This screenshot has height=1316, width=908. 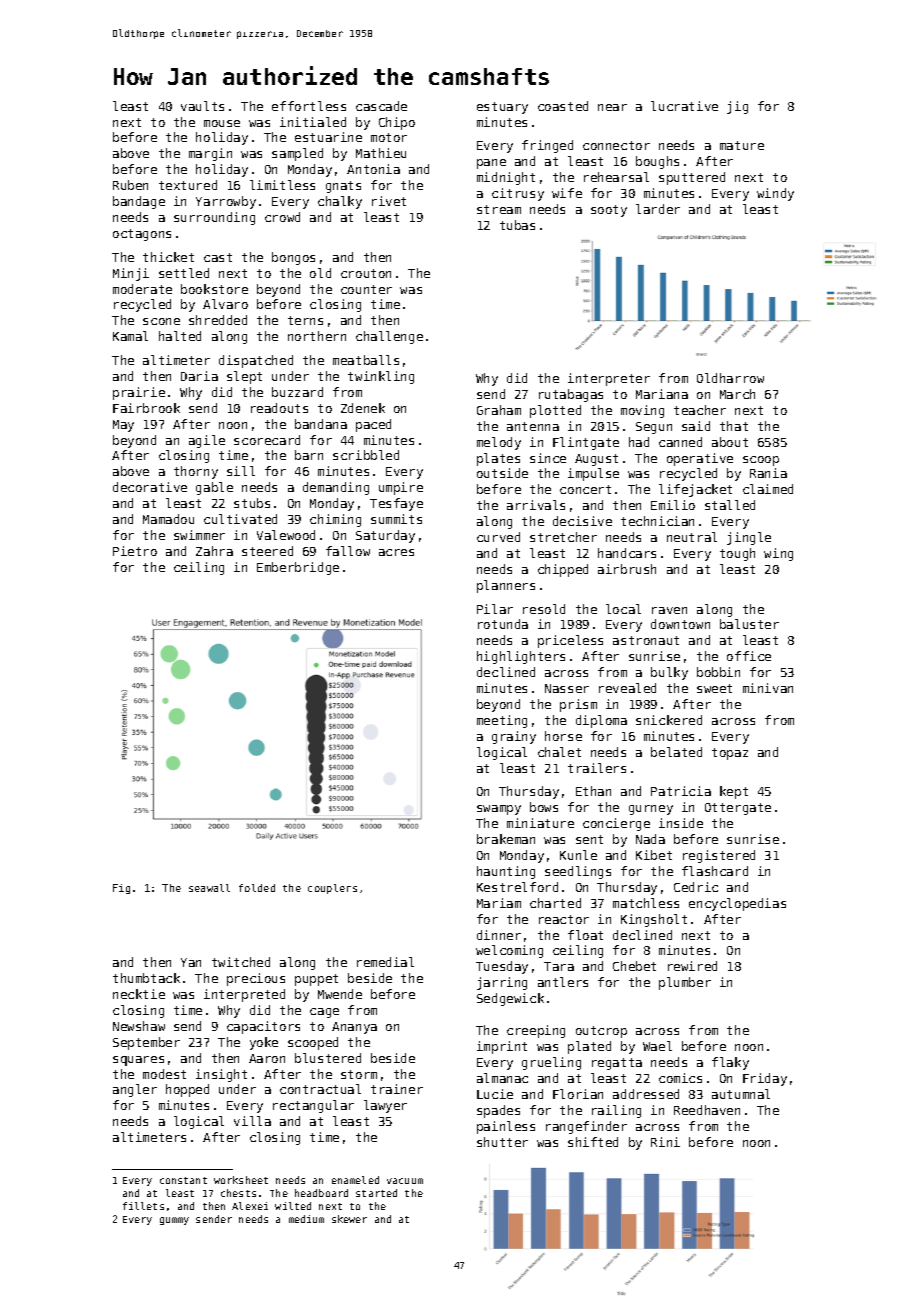 I want to click on mouse, so click(x=222, y=123).
